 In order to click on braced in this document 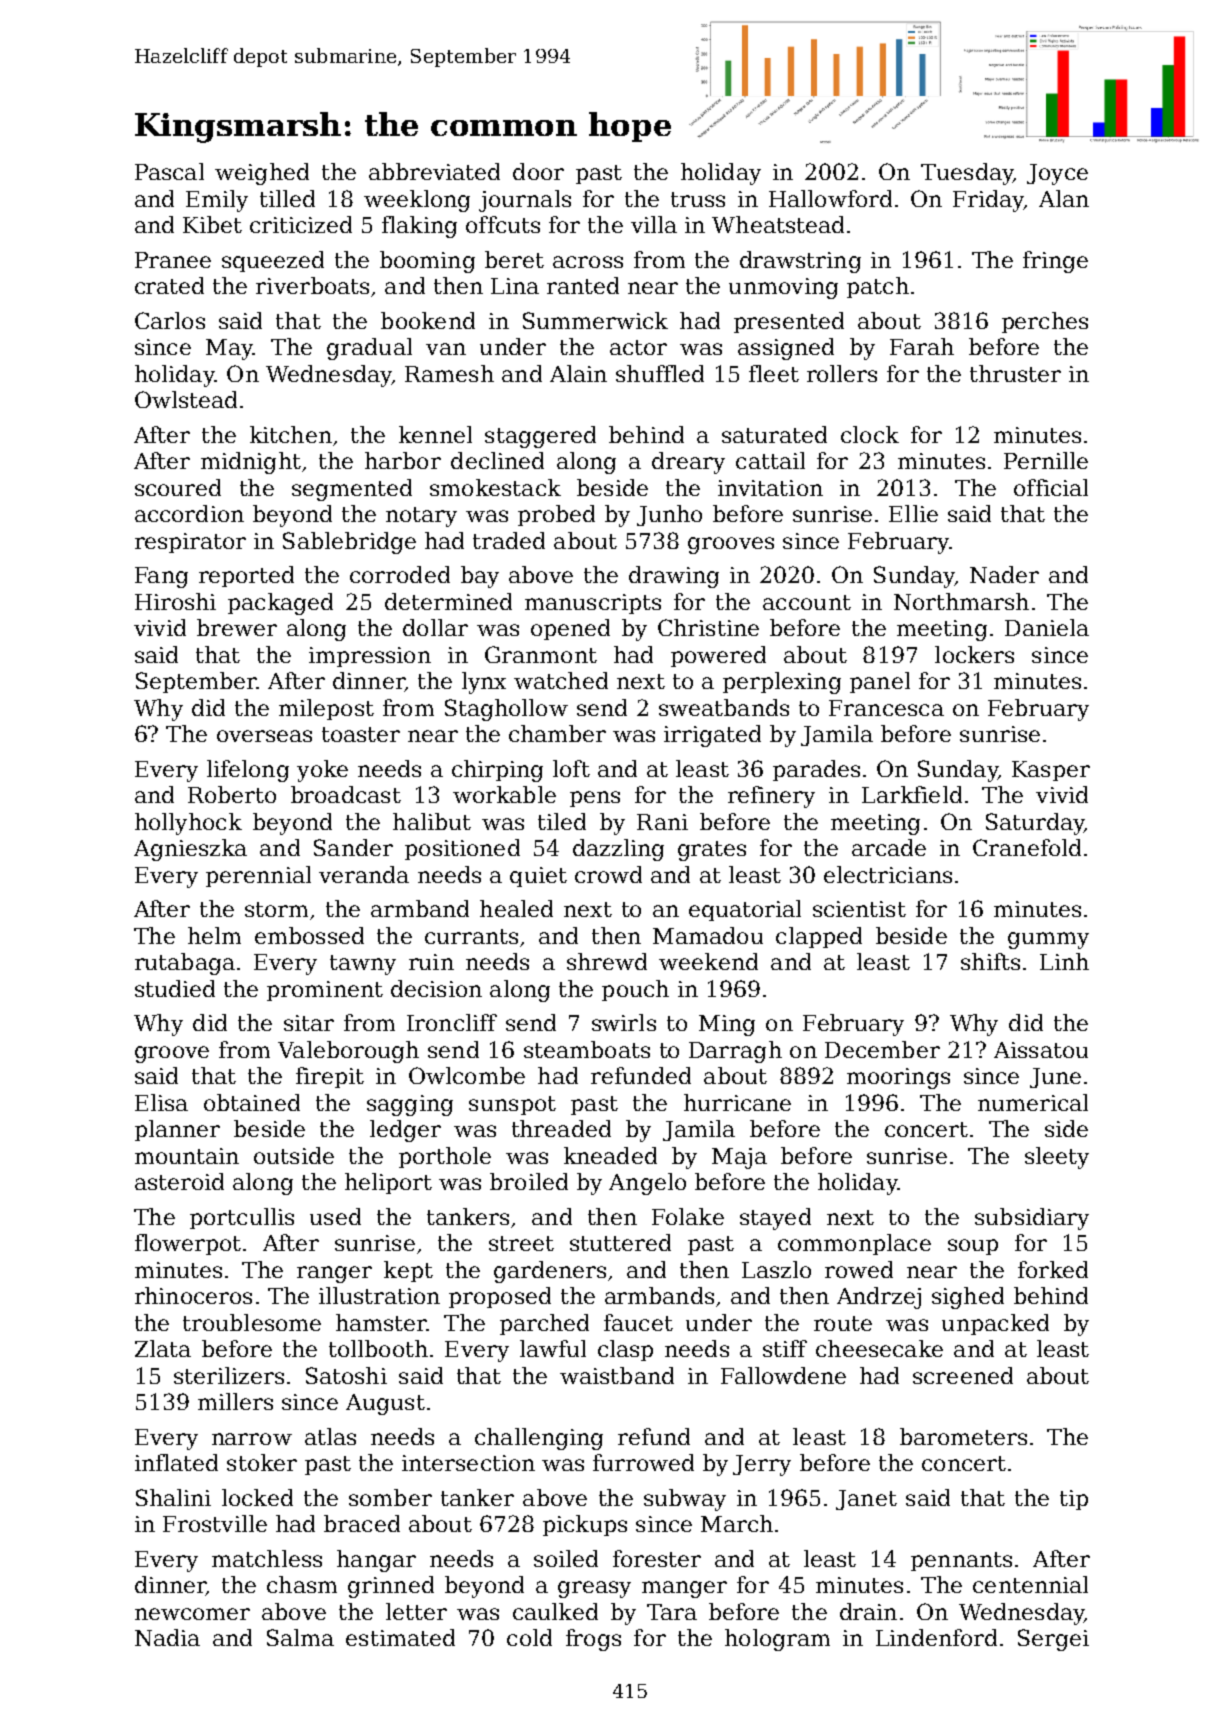, I will do `click(362, 1523)`.
